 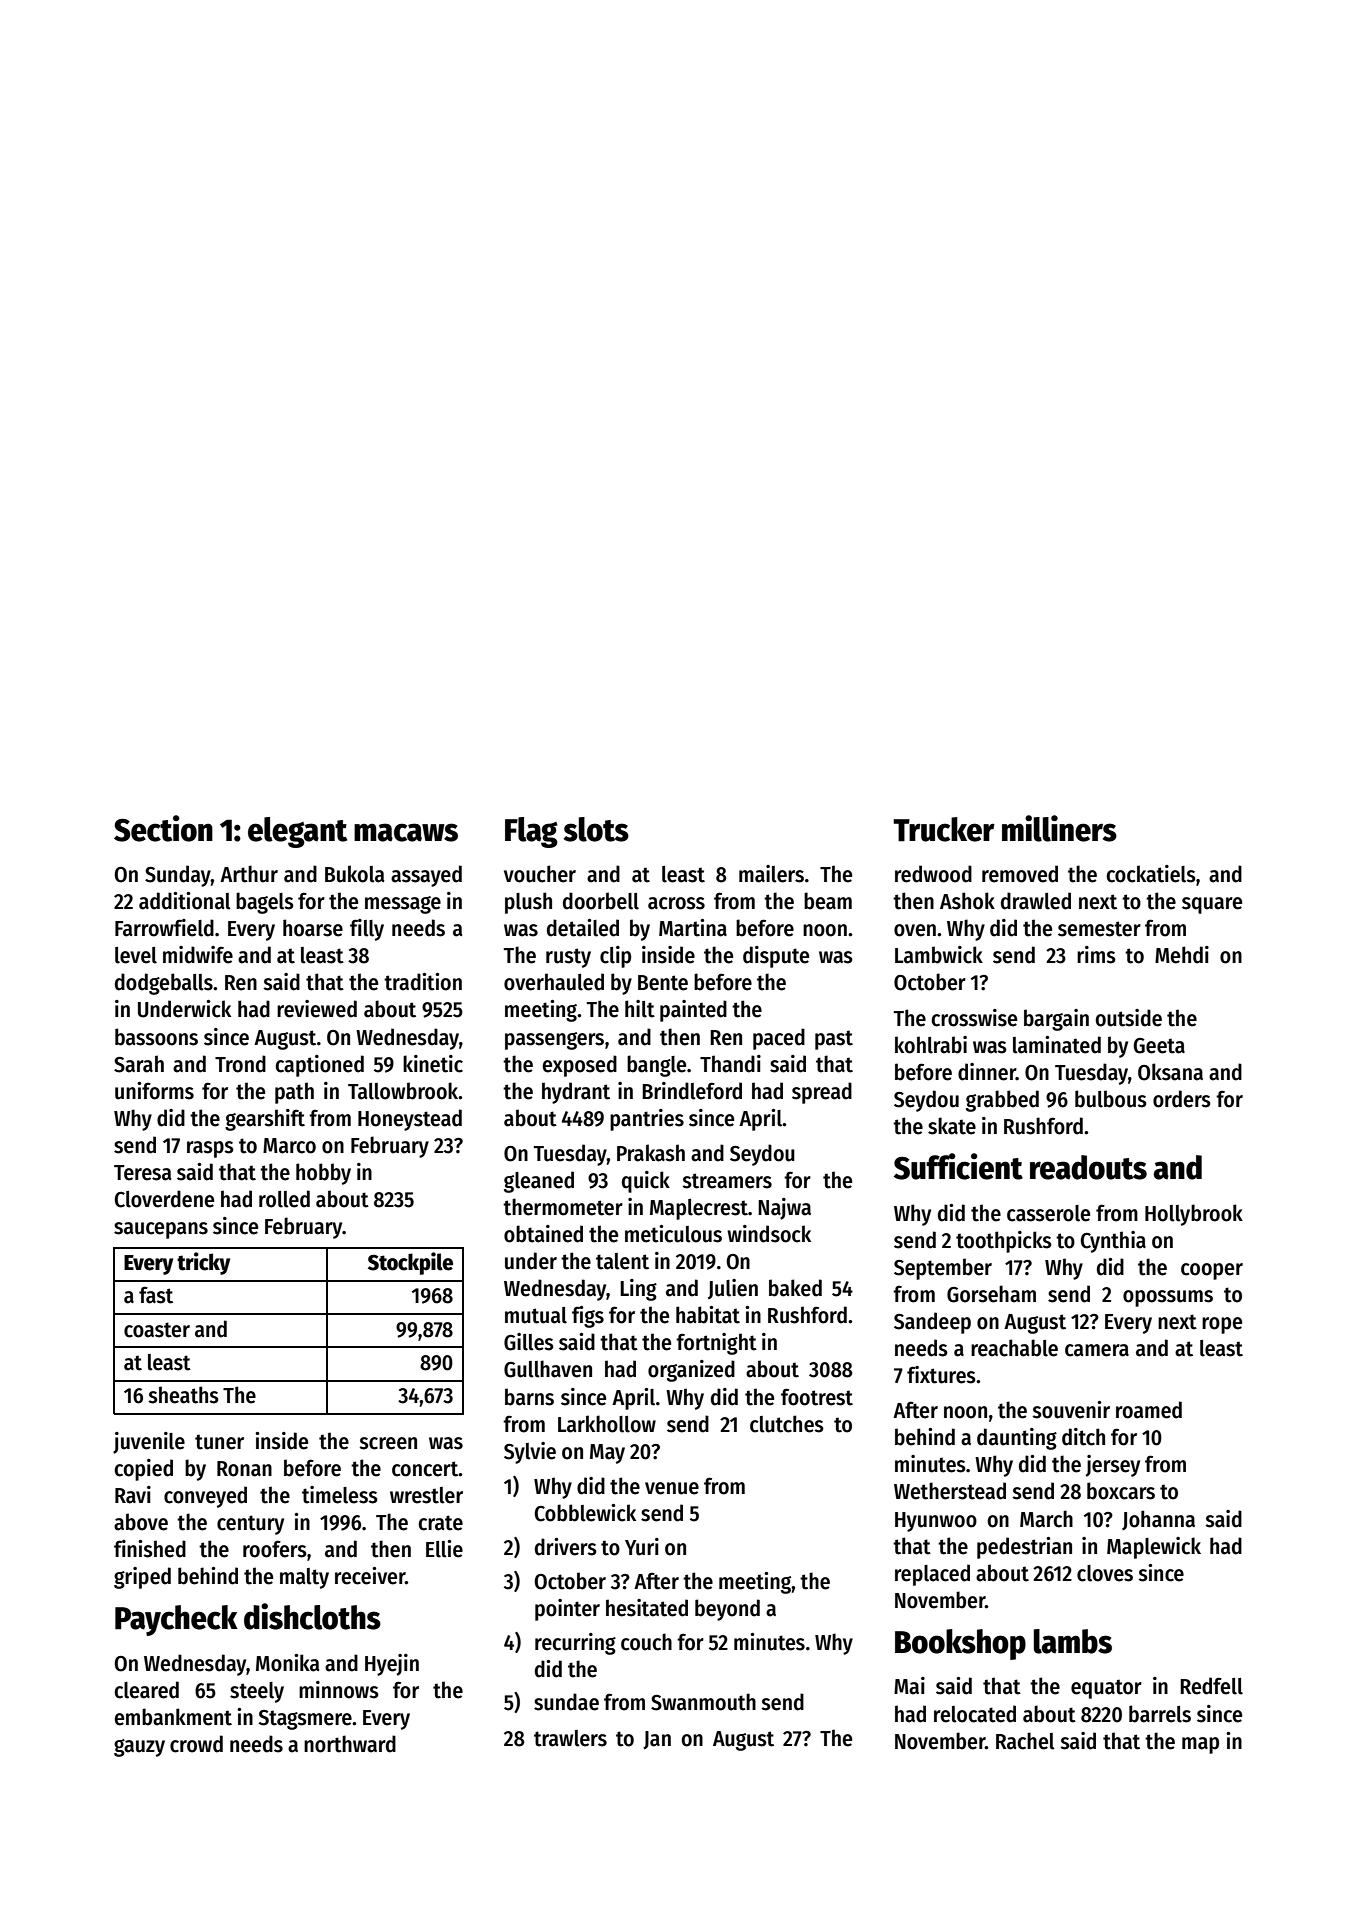 What do you see at coordinates (776, 957) in the screenshot?
I see `dispute` at bounding box center [776, 957].
